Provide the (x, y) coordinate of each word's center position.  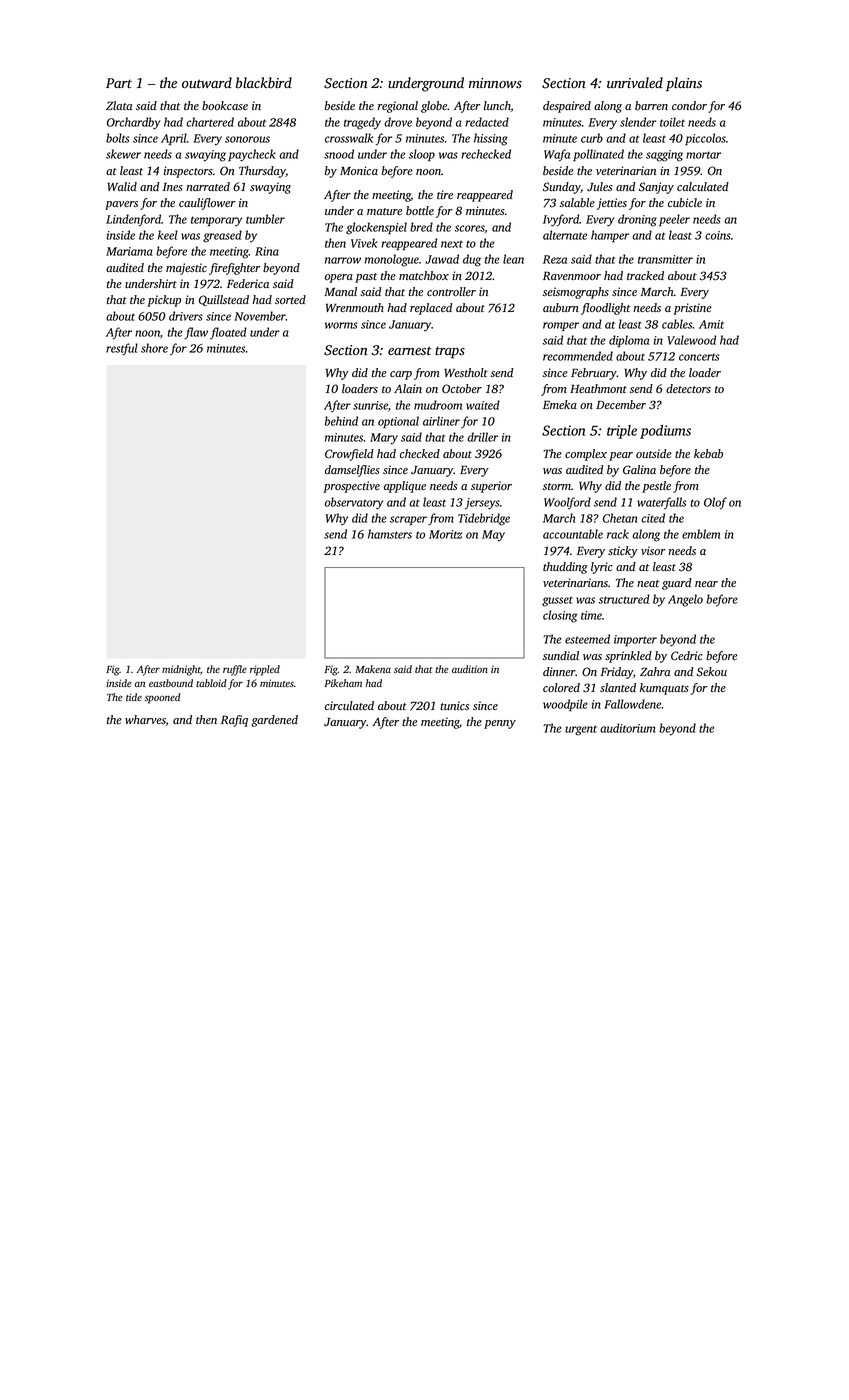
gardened (274, 721)
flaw (196, 333)
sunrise (370, 405)
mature (384, 211)
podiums (665, 432)
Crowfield (349, 455)
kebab (708, 453)
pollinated (598, 155)
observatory (354, 503)
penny (500, 724)
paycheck (252, 155)
